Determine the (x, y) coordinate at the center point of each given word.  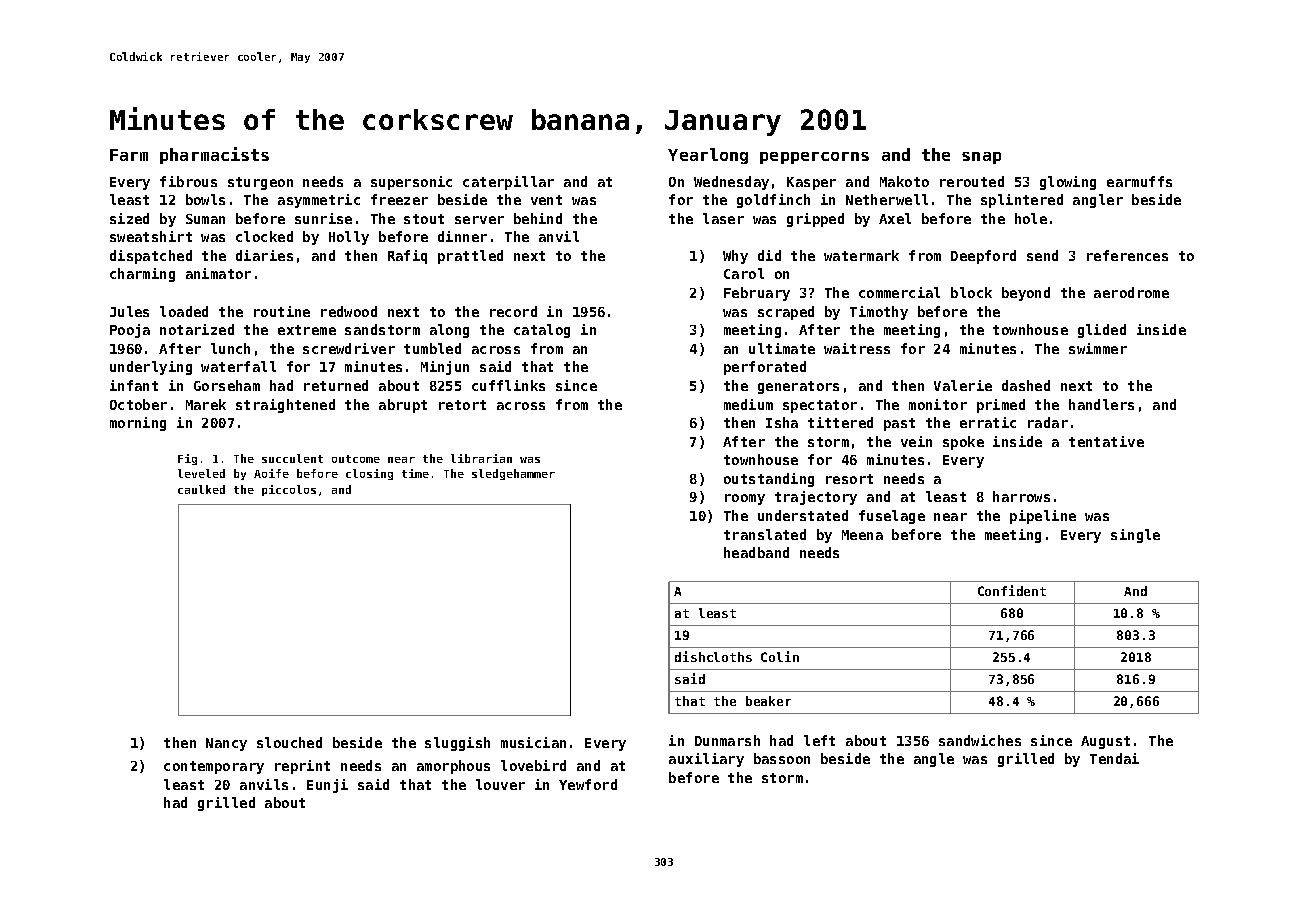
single (1135, 536)
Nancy (226, 744)
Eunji (327, 786)
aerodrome (1131, 292)
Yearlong (708, 156)
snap (981, 158)
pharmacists (214, 155)
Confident (1012, 590)
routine (282, 311)
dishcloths (713, 656)
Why (735, 257)
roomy (745, 499)
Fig (187, 459)
